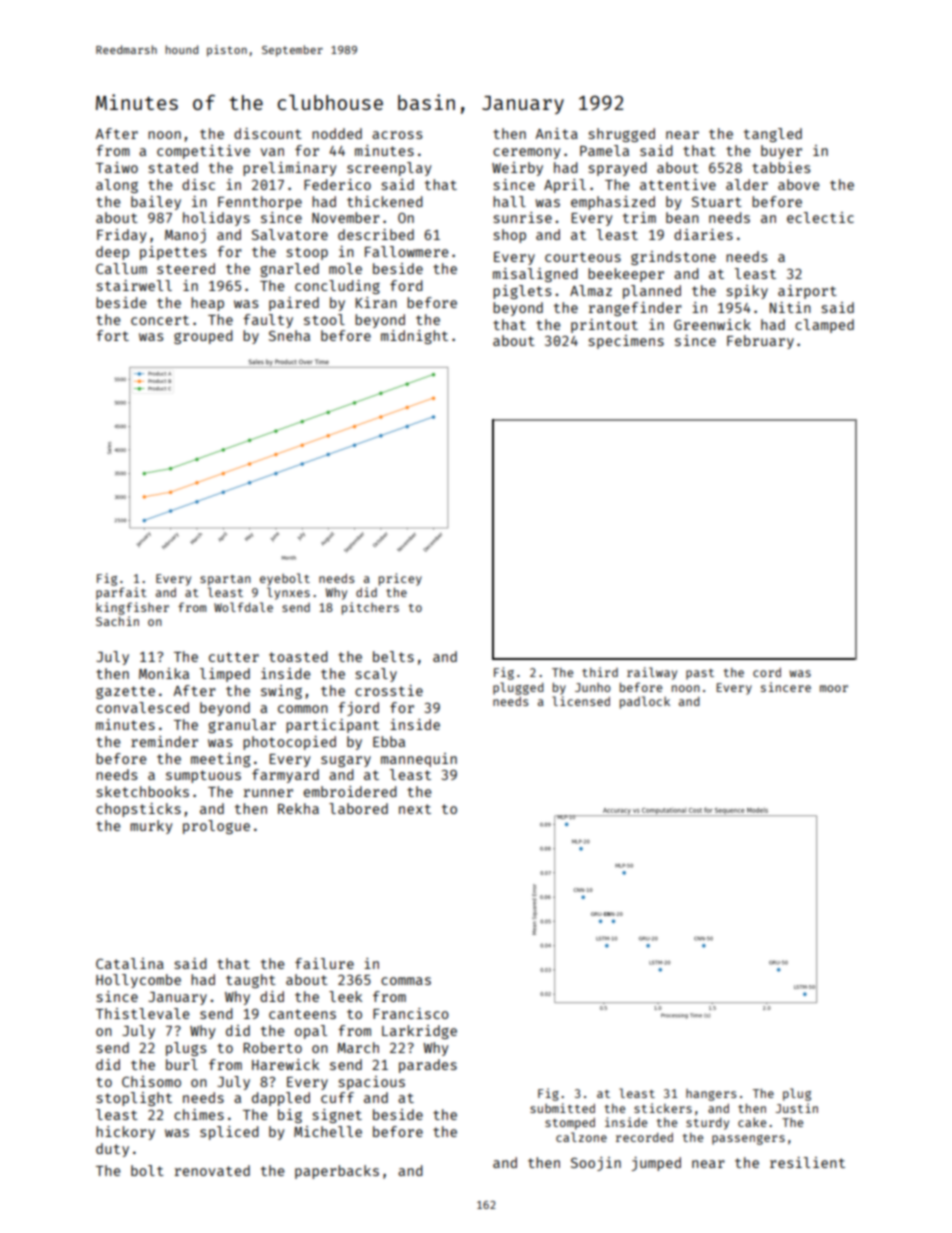 The width and height of the screenshot is (952, 1233). Describe the element at coordinates (807, 1162) in the screenshot. I see `resilient` at that location.
